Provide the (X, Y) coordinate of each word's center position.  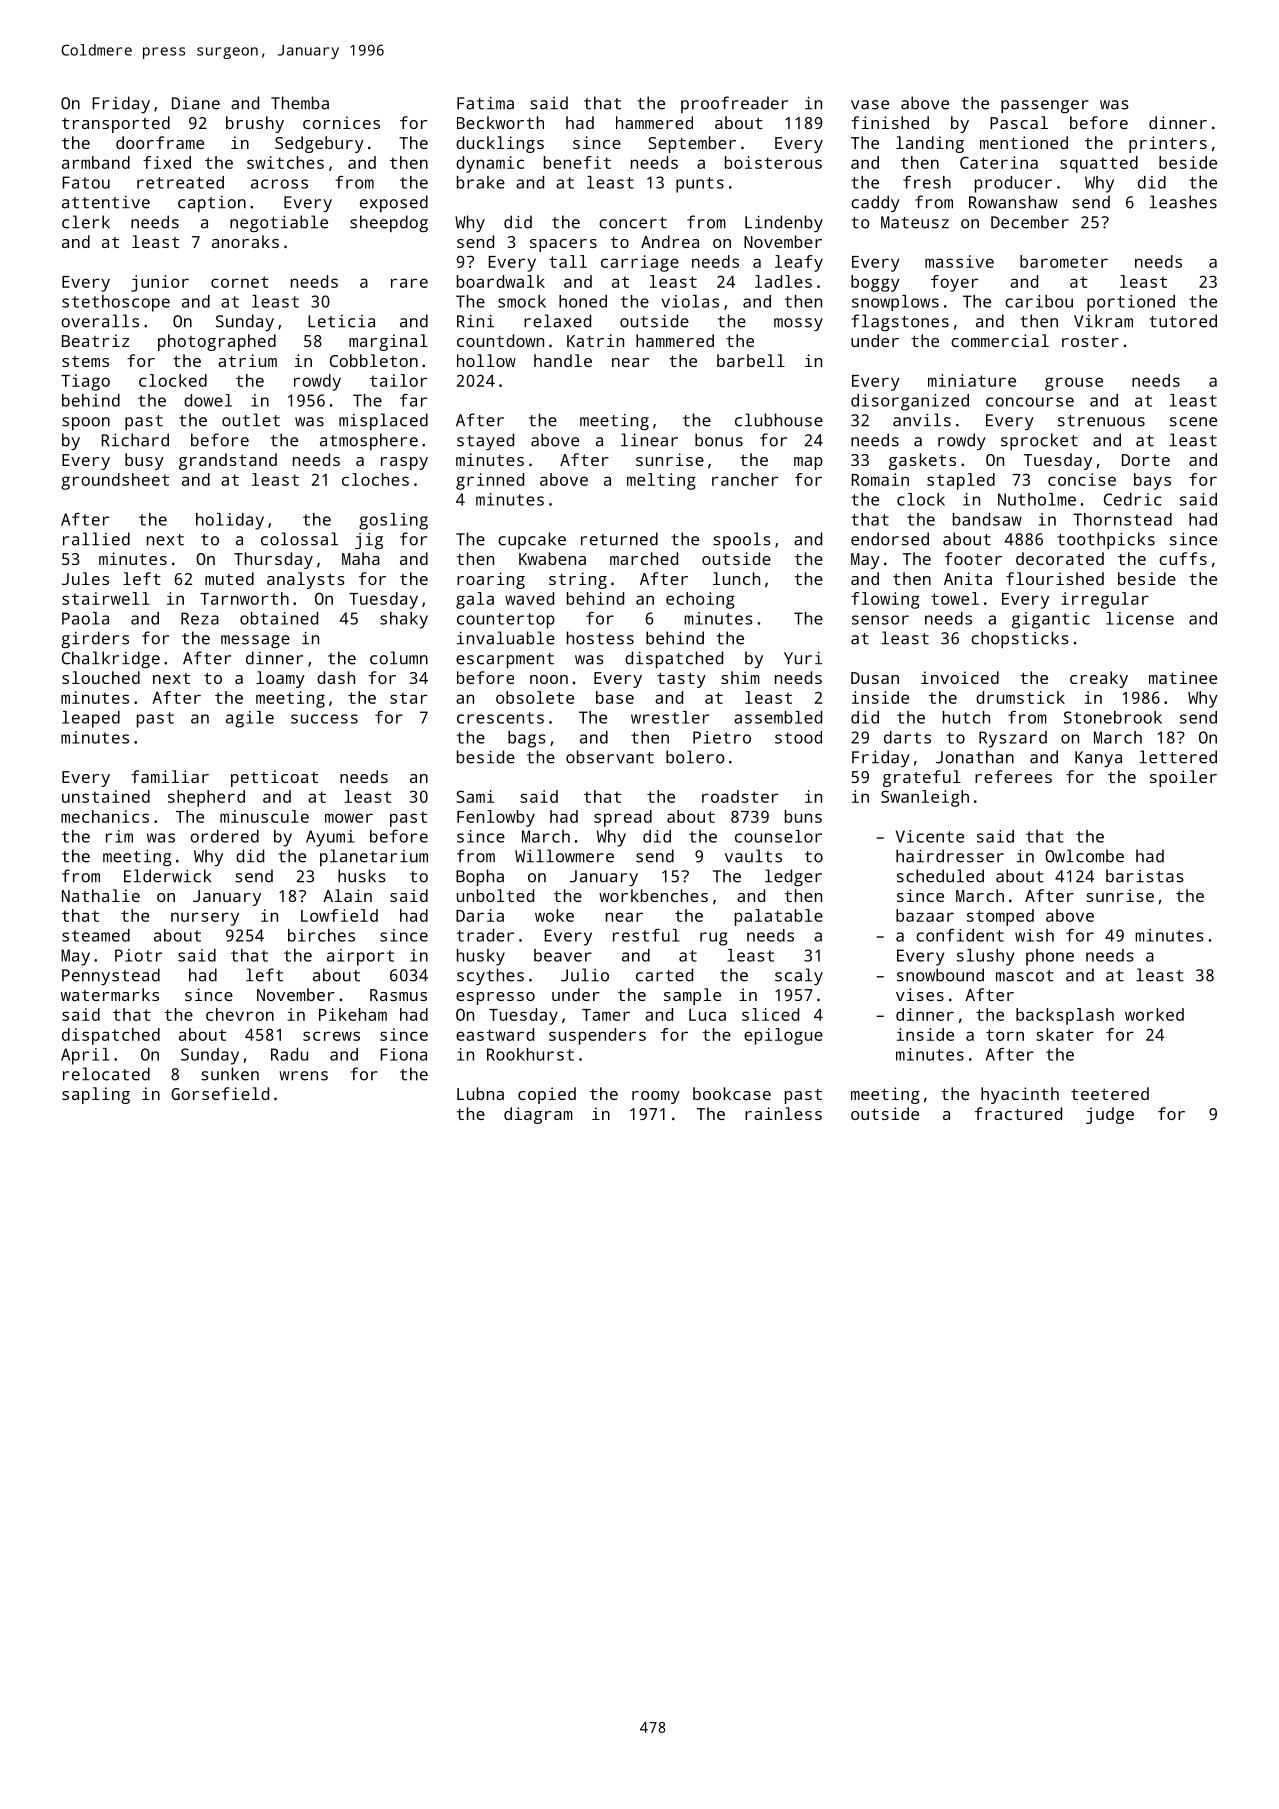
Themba (300, 103)
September (692, 144)
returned (619, 539)
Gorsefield (220, 1093)
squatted (1099, 164)
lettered (1178, 757)
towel (955, 598)
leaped (91, 719)
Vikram (1103, 321)
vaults (753, 856)
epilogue (783, 1036)
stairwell (106, 598)
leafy (799, 263)
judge (1110, 1115)
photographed (217, 342)
